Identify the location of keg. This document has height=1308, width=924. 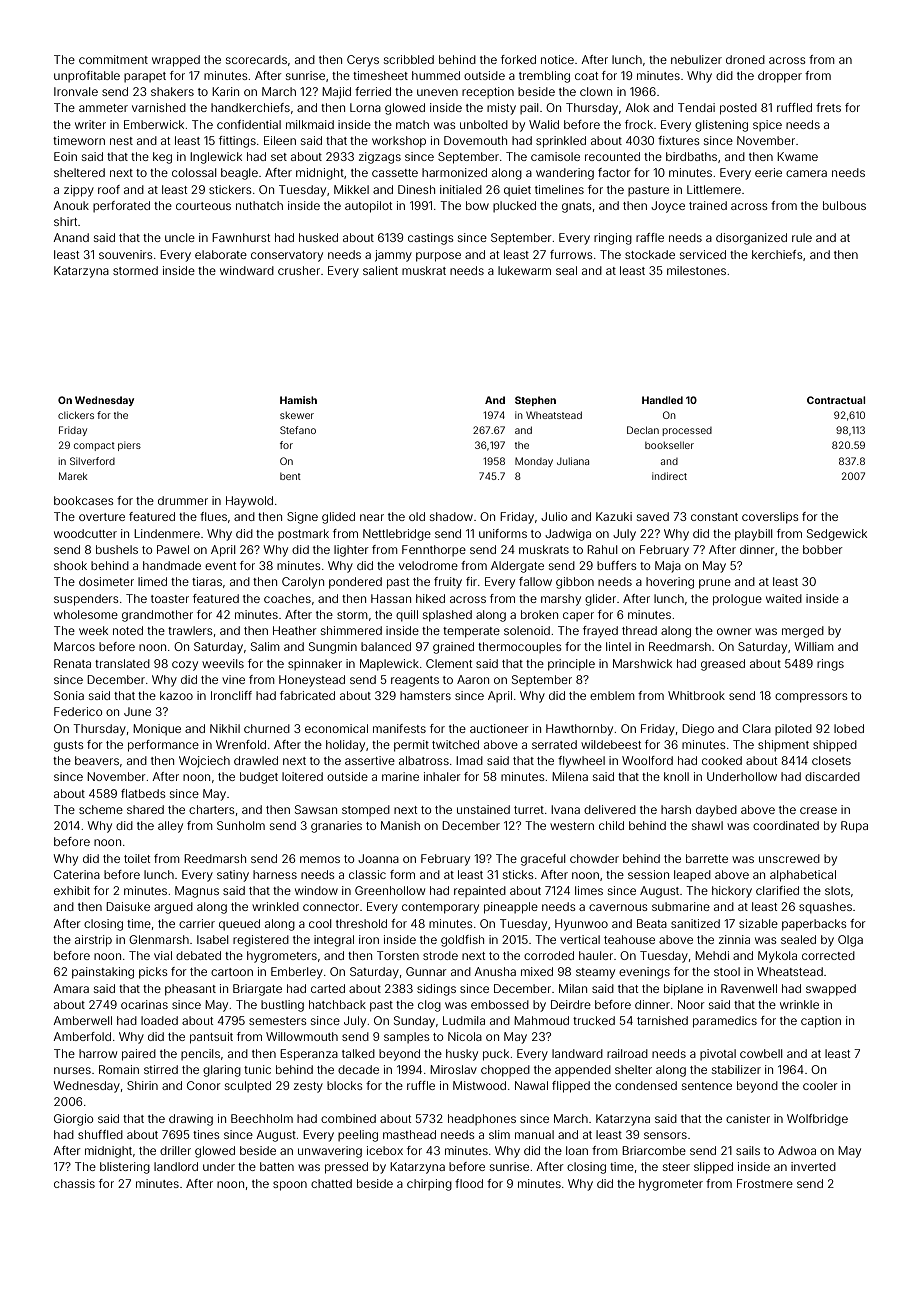
(162, 158).
